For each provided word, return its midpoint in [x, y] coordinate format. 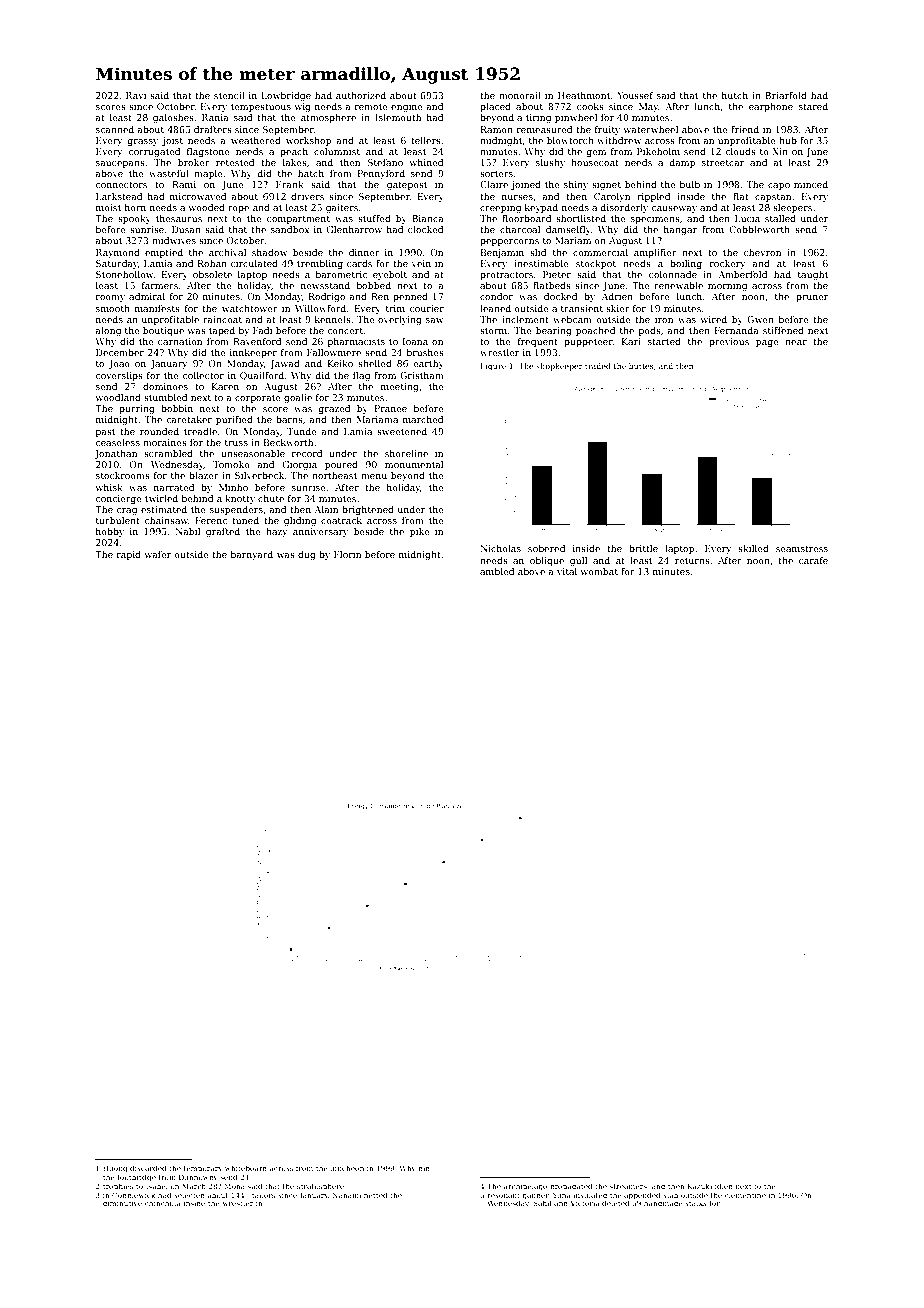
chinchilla [163, 1203]
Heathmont [584, 95]
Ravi [136, 95]
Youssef [635, 95]
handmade [663, 1203]
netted [376, 1195]
